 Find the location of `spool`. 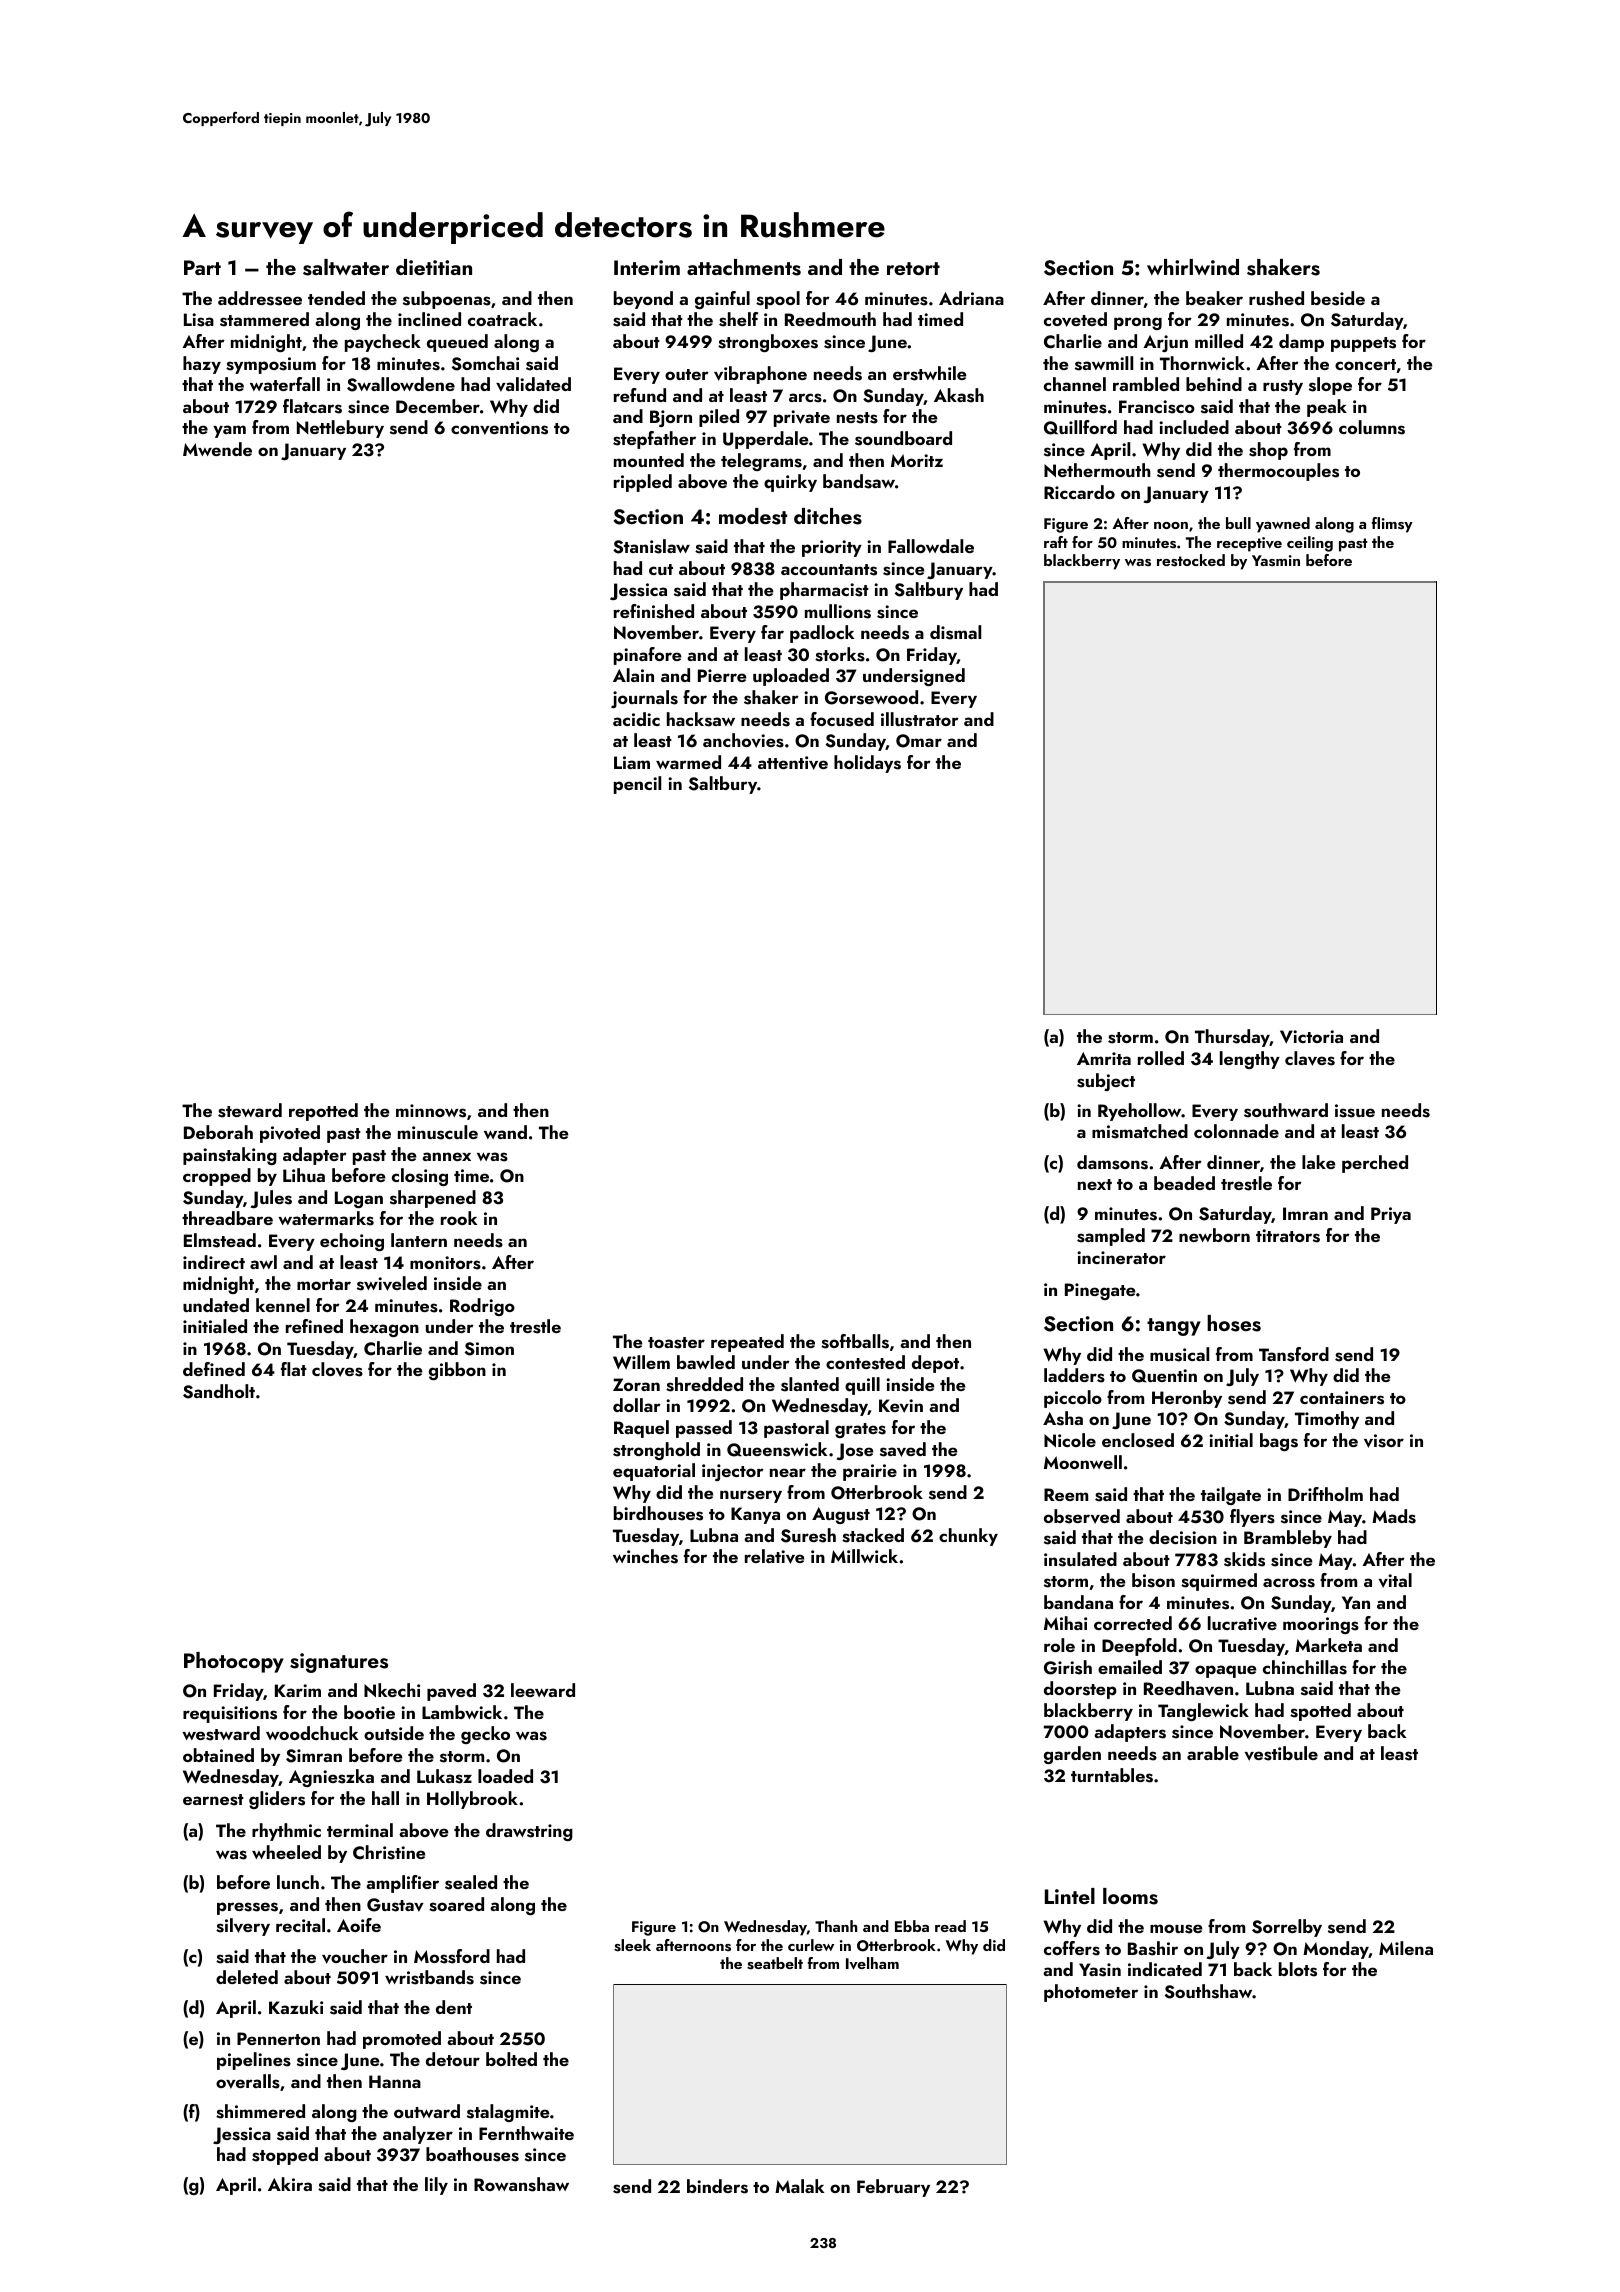

spool is located at coordinates (778, 300).
